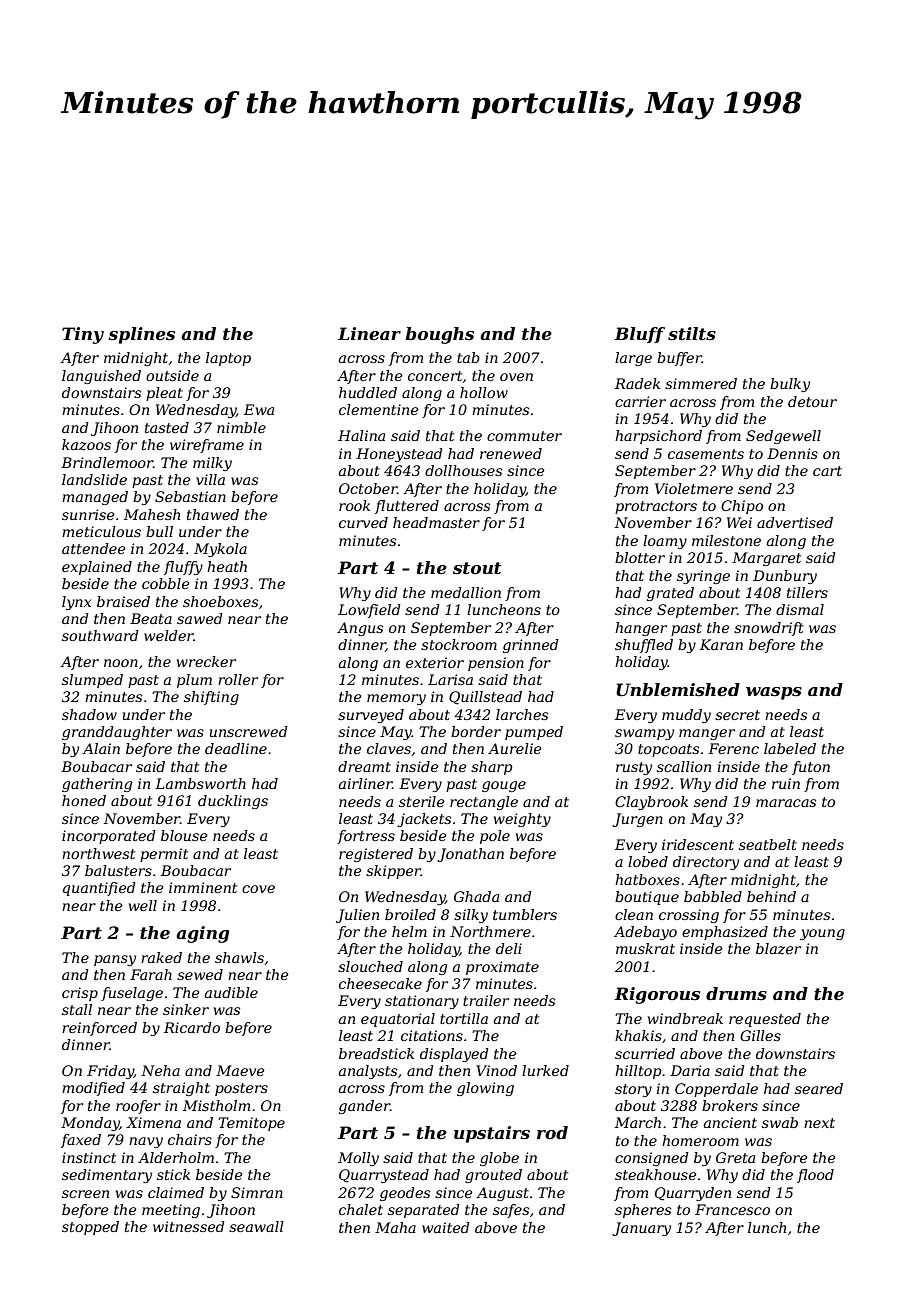  What do you see at coordinates (212, 464) in the screenshot?
I see `milky` at bounding box center [212, 464].
